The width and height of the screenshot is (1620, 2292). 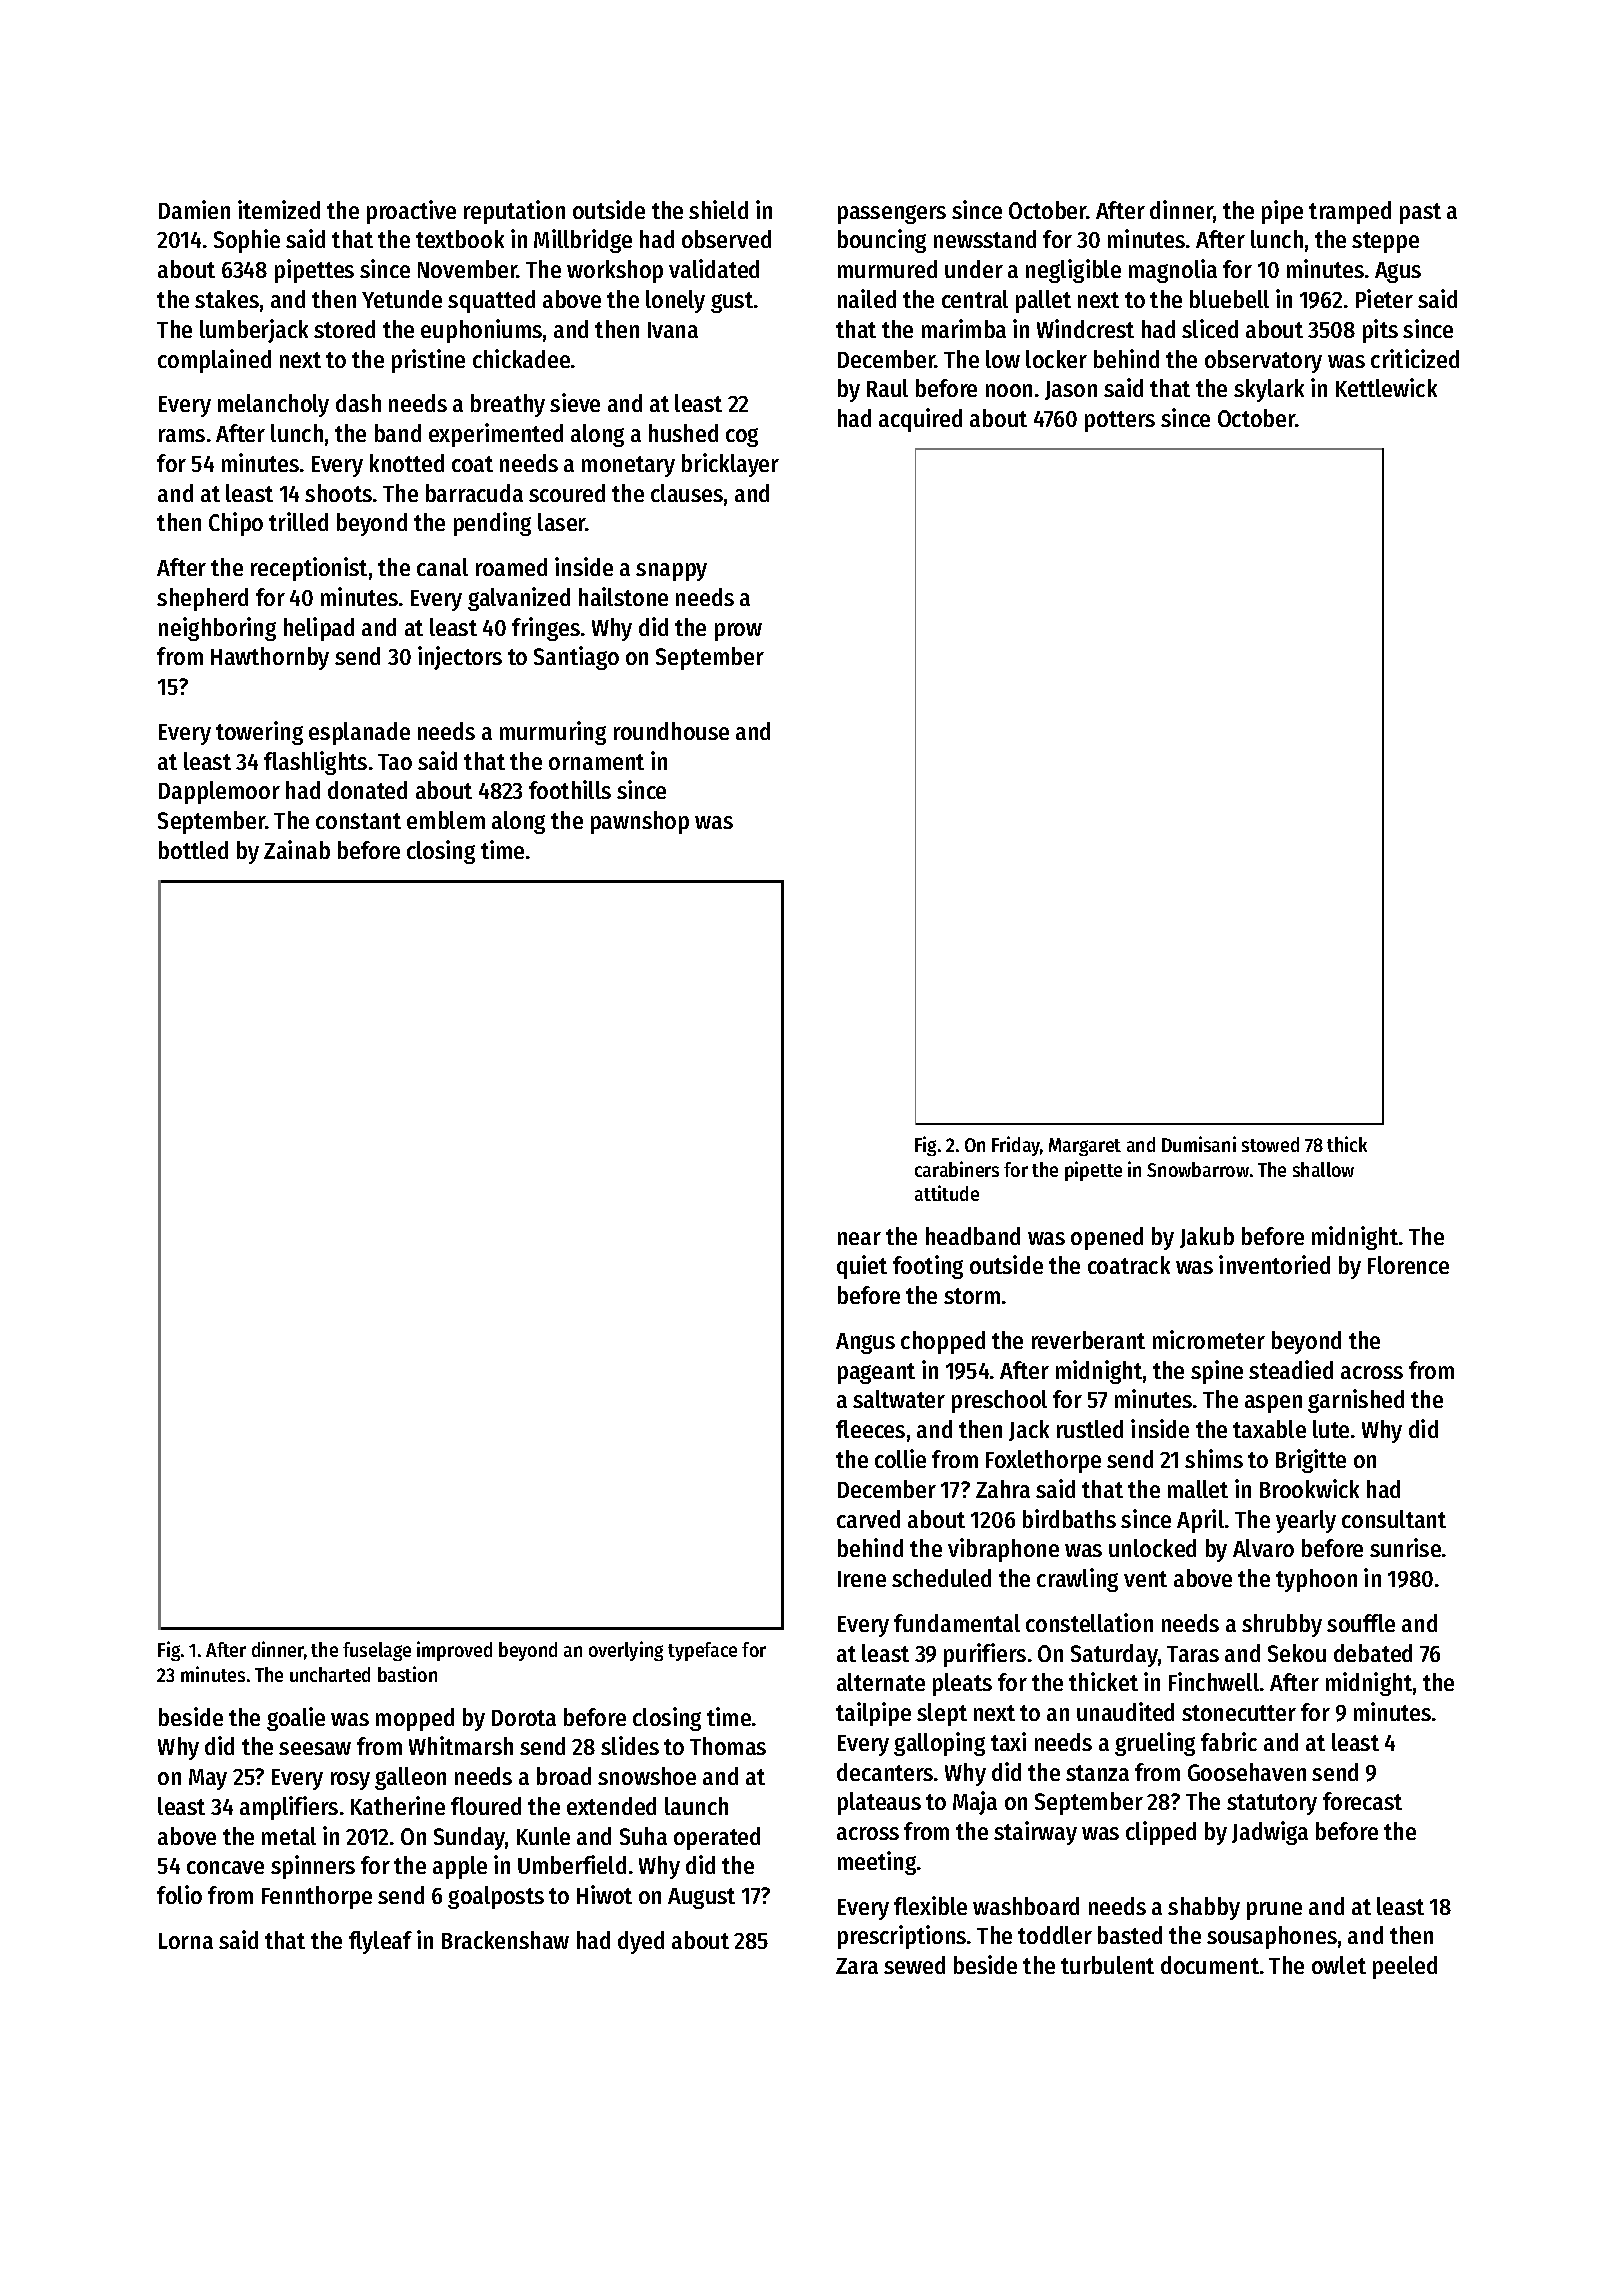 I want to click on scheduled, so click(x=941, y=1578).
